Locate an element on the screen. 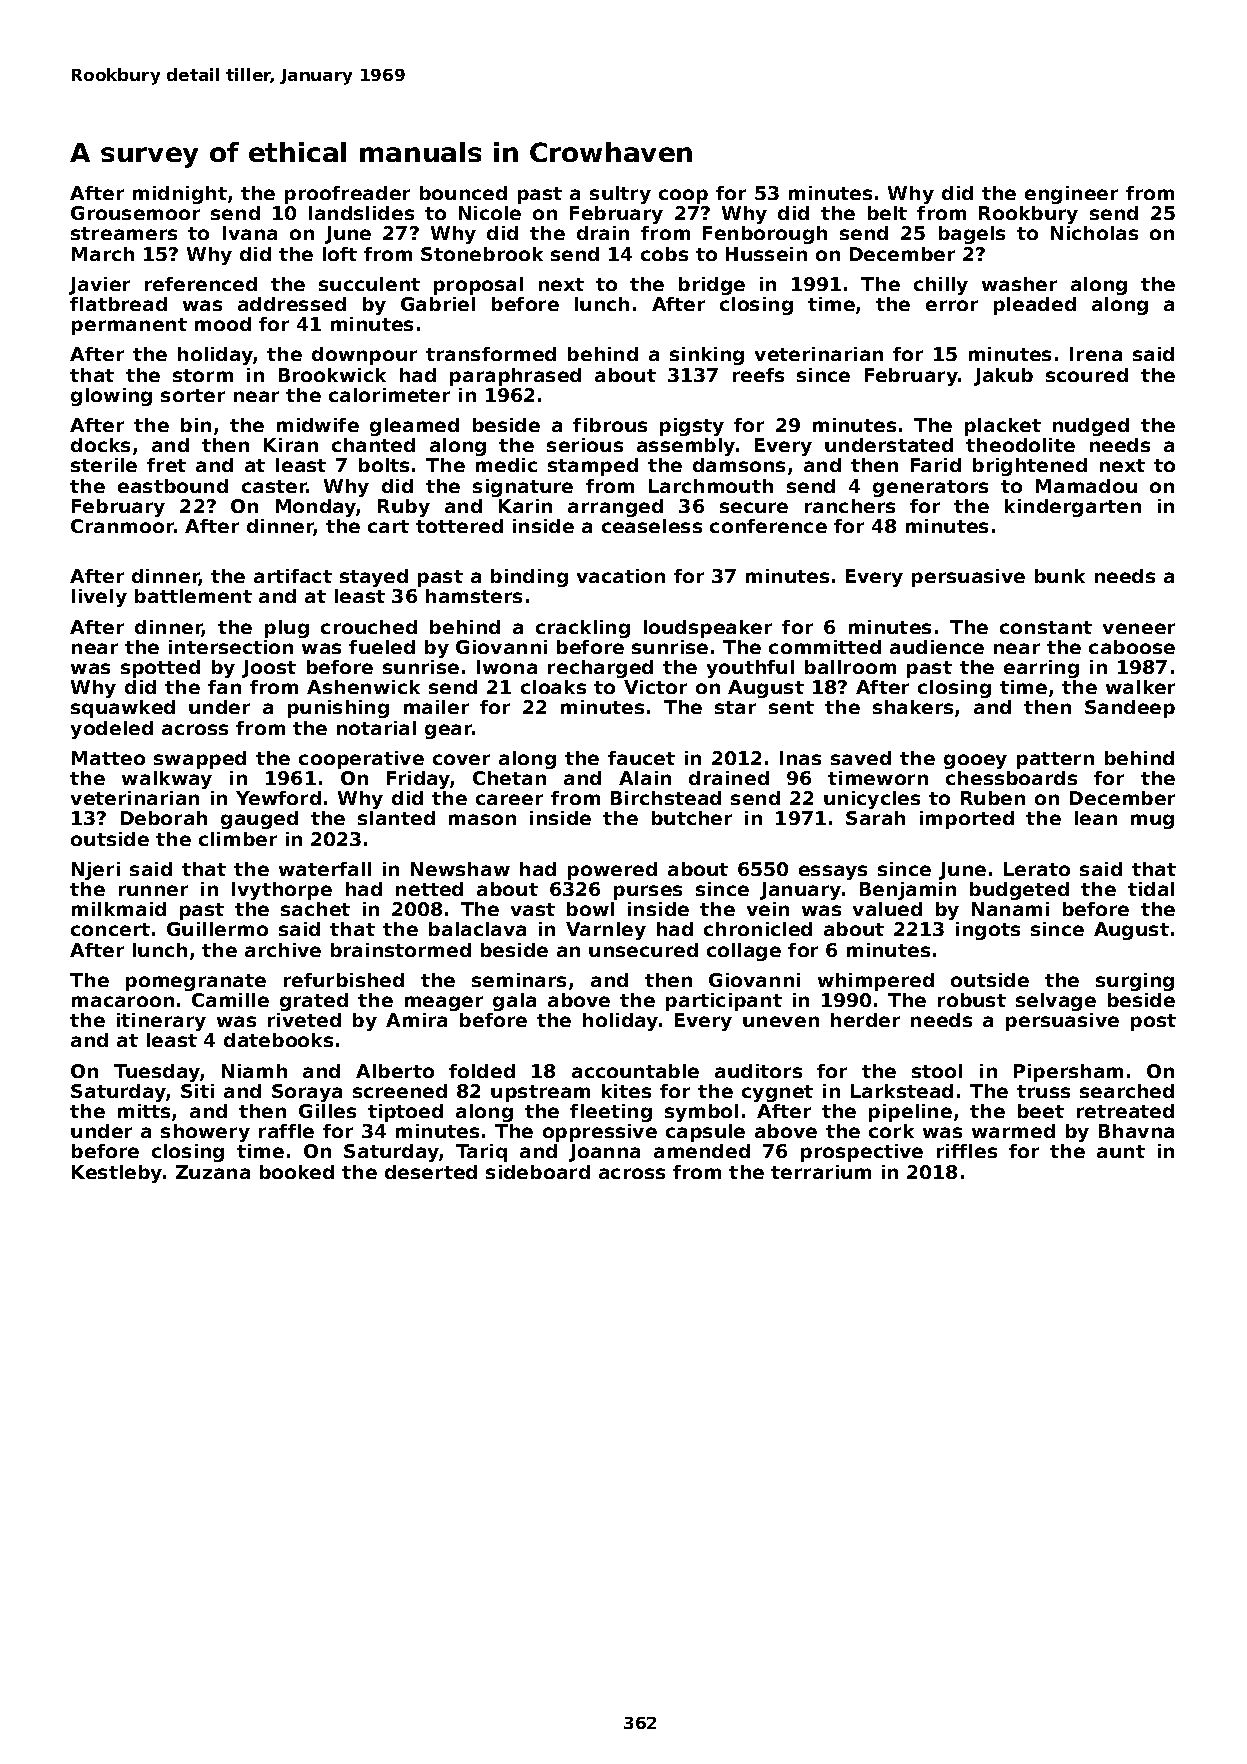 This screenshot has width=1247, height=1764. Joost is located at coordinates (269, 669).
